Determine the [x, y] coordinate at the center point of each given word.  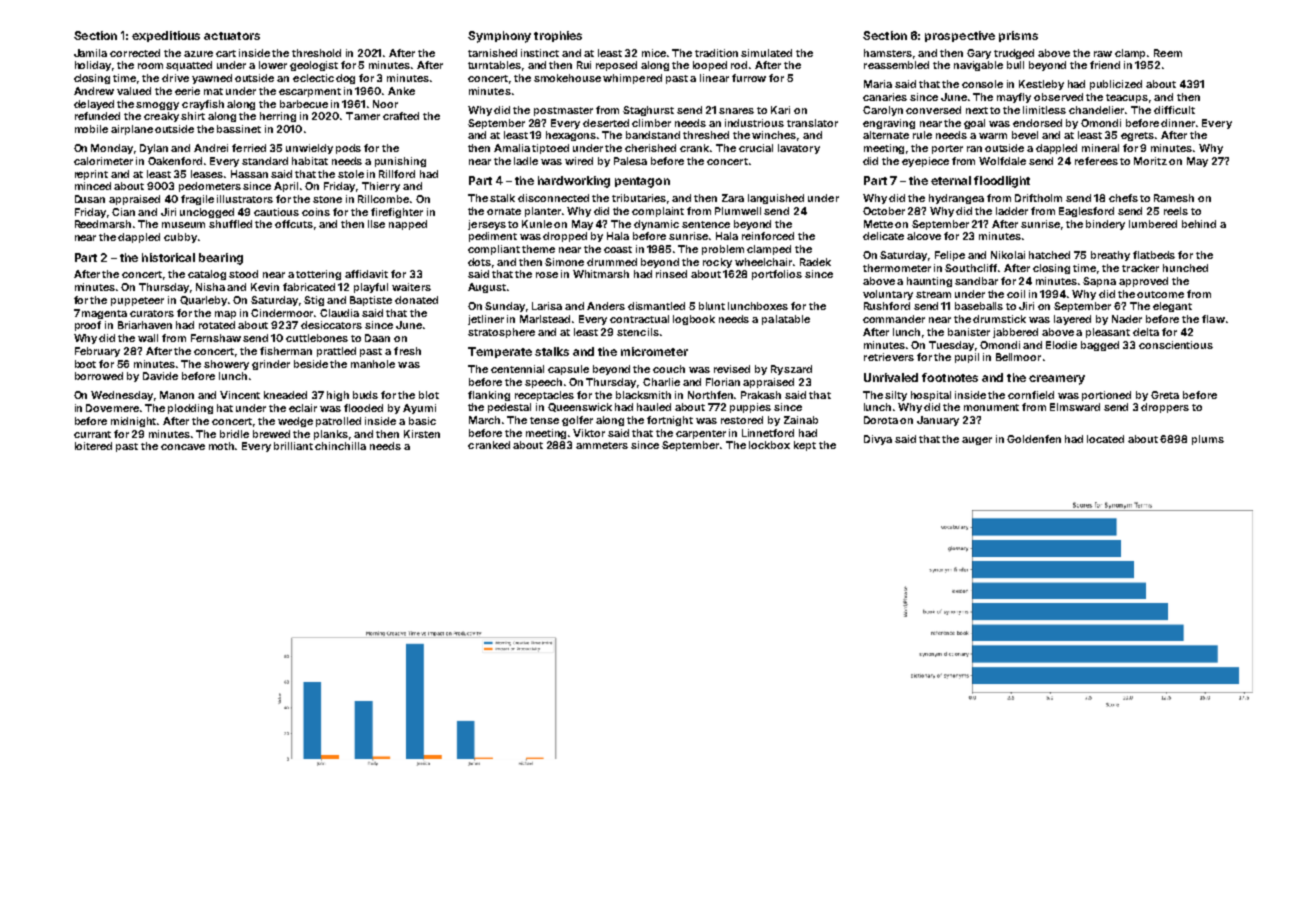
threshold [316, 53]
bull [1015, 65]
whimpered [632, 79]
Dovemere [112, 408]
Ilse [376, 224]
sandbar [976, 281]
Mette [878, 224]
